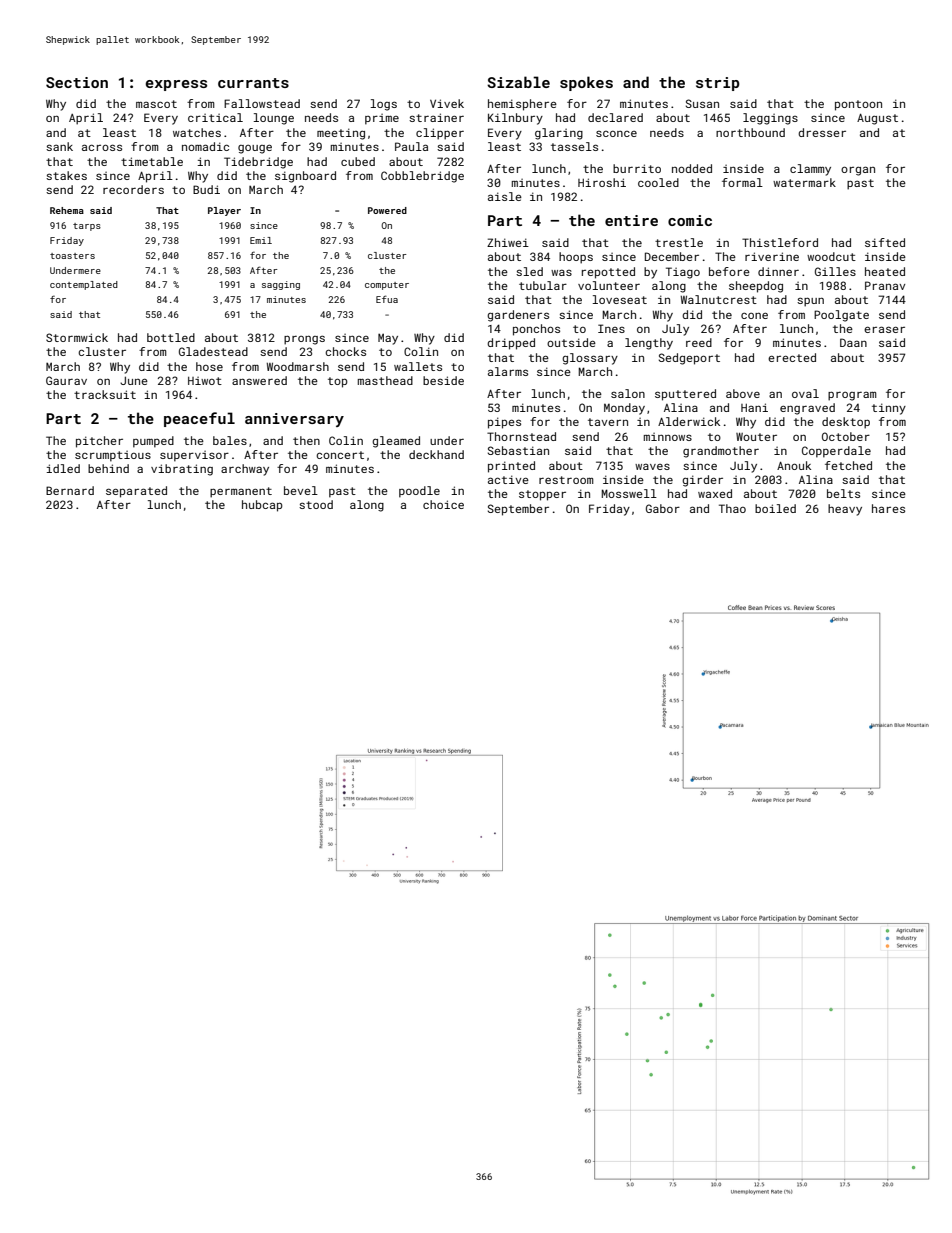 Image resolution: width=952 pixels, height=1233 pixels. What do you see at coordinates (258, 163) in the image?
I see `Tidebridge` at bounding box center [258, 163].
